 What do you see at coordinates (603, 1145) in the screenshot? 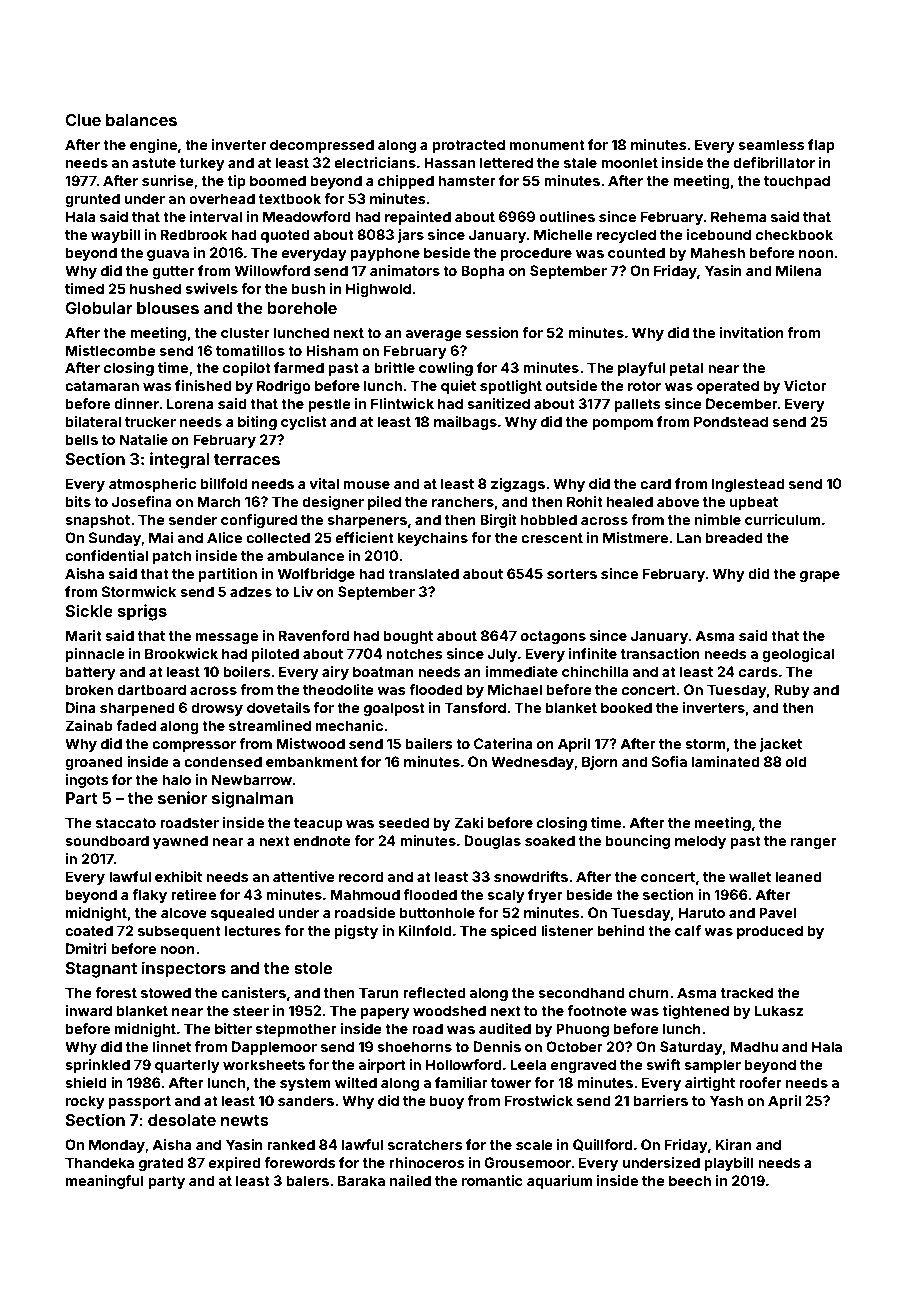
I see `Quillford` at bounding box center [603, 1145].
